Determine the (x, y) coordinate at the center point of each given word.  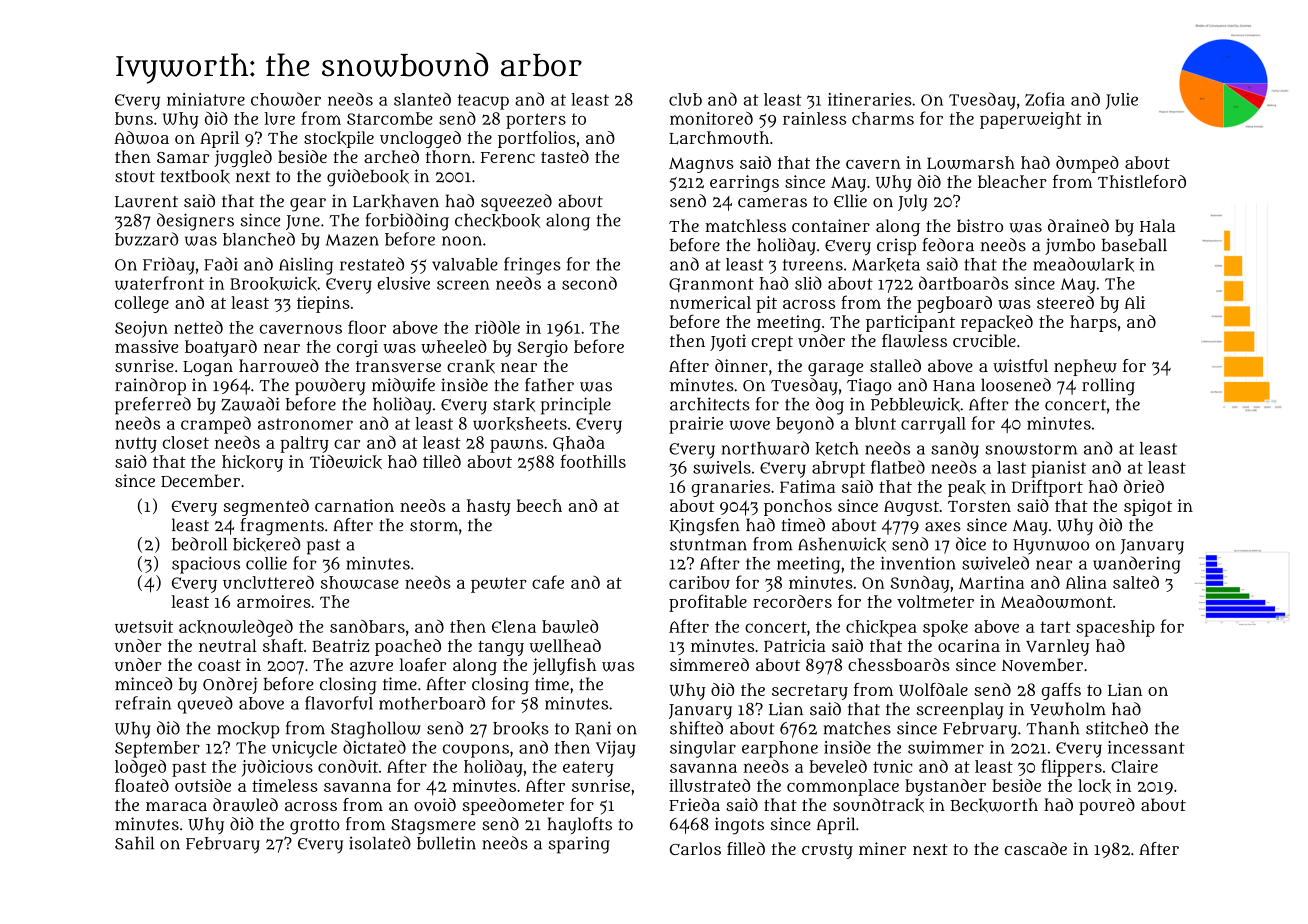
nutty (136, 445)
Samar (183, 157)
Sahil (134, 843)
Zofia (1045, 99)
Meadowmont (1057, 601)
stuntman (708, 545)
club (685, 99)
